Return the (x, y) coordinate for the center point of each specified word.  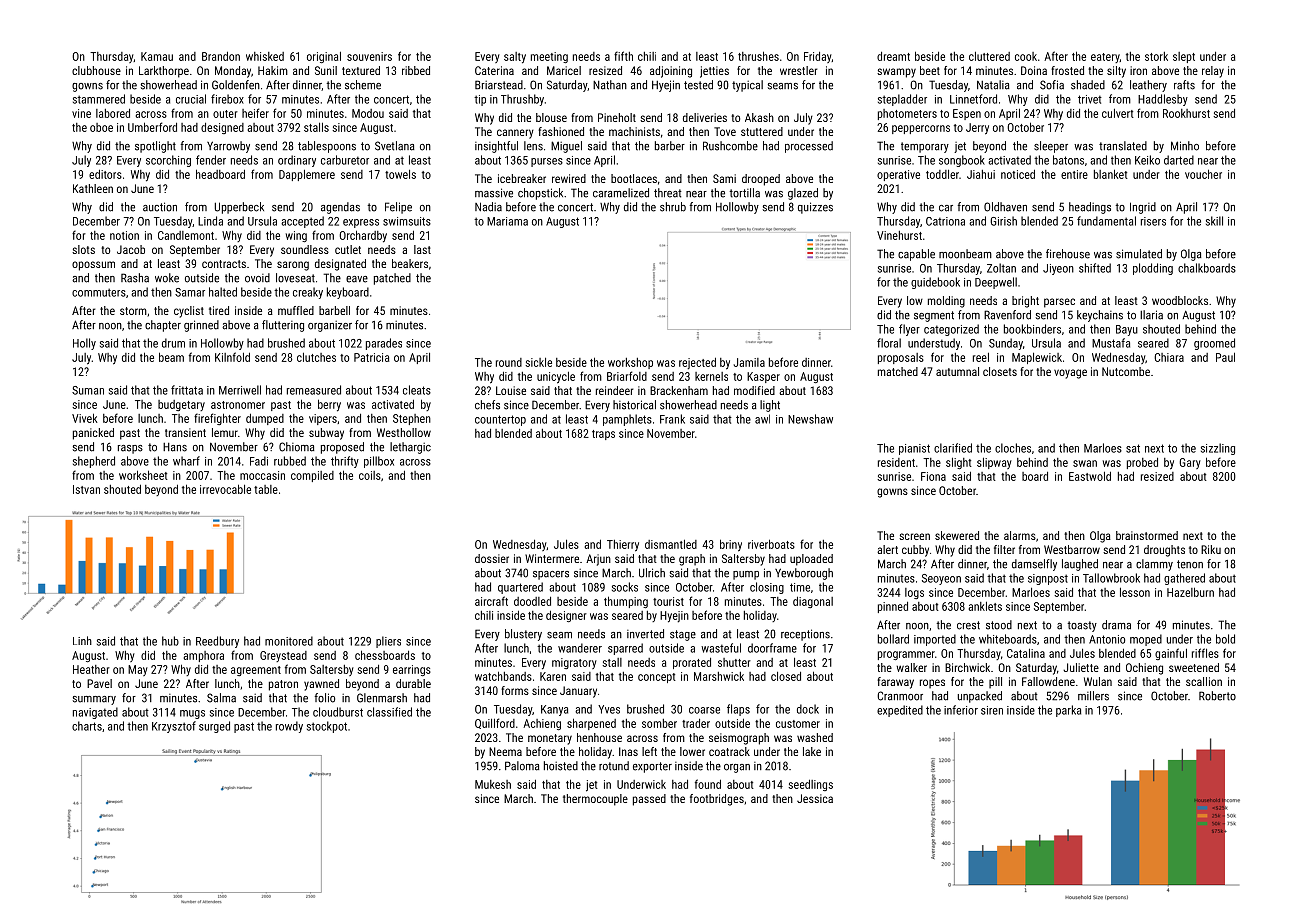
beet (930, 70)
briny (731, 545)
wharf (186, 461)
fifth (623, 56)
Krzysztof (174, 727)
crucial (191, 99)
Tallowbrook (1111, 578)
